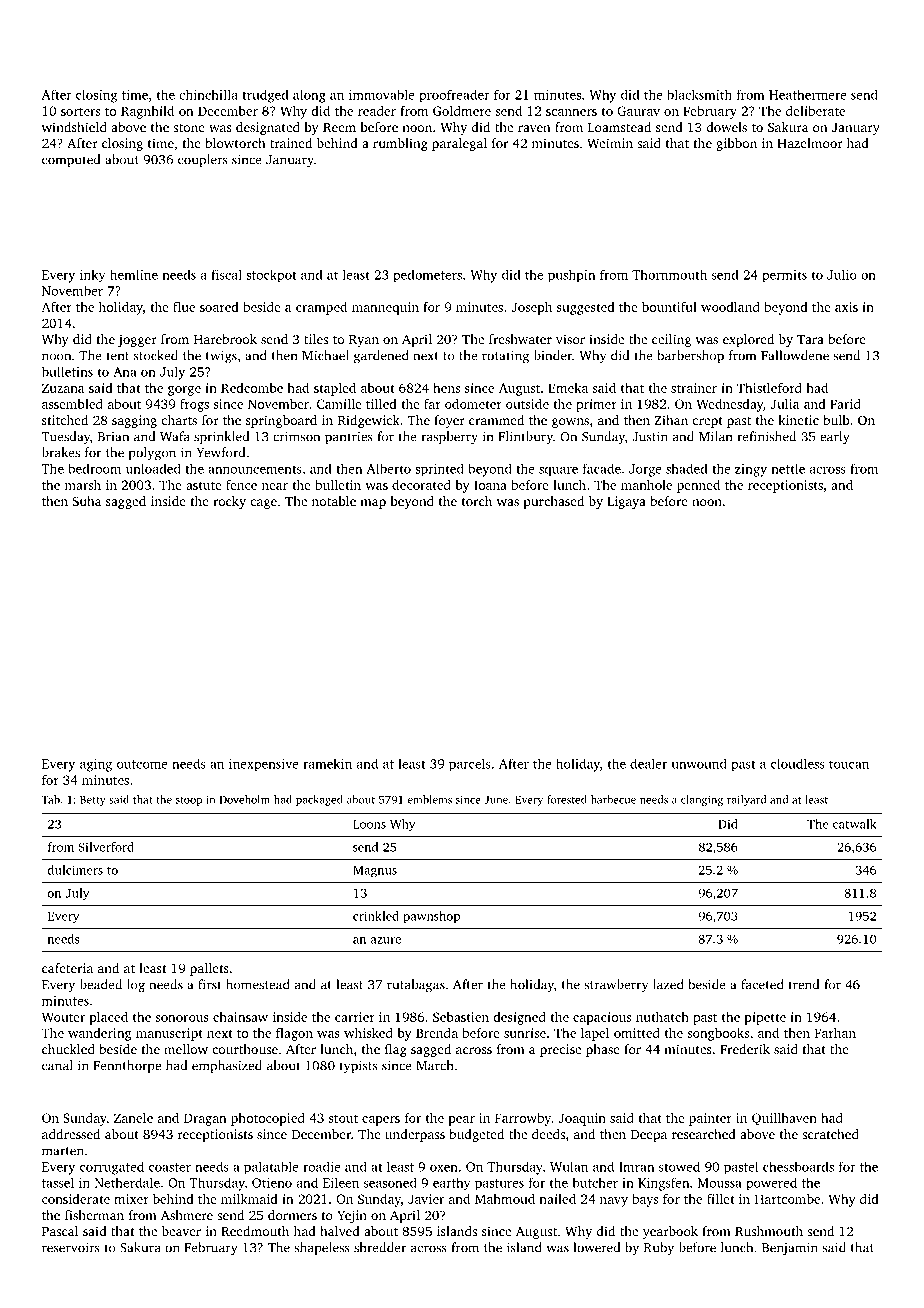  What do you see at coordinates (808, 94) in the screenshot?
I see `Heathermere` at bounding box center [808, 94].
